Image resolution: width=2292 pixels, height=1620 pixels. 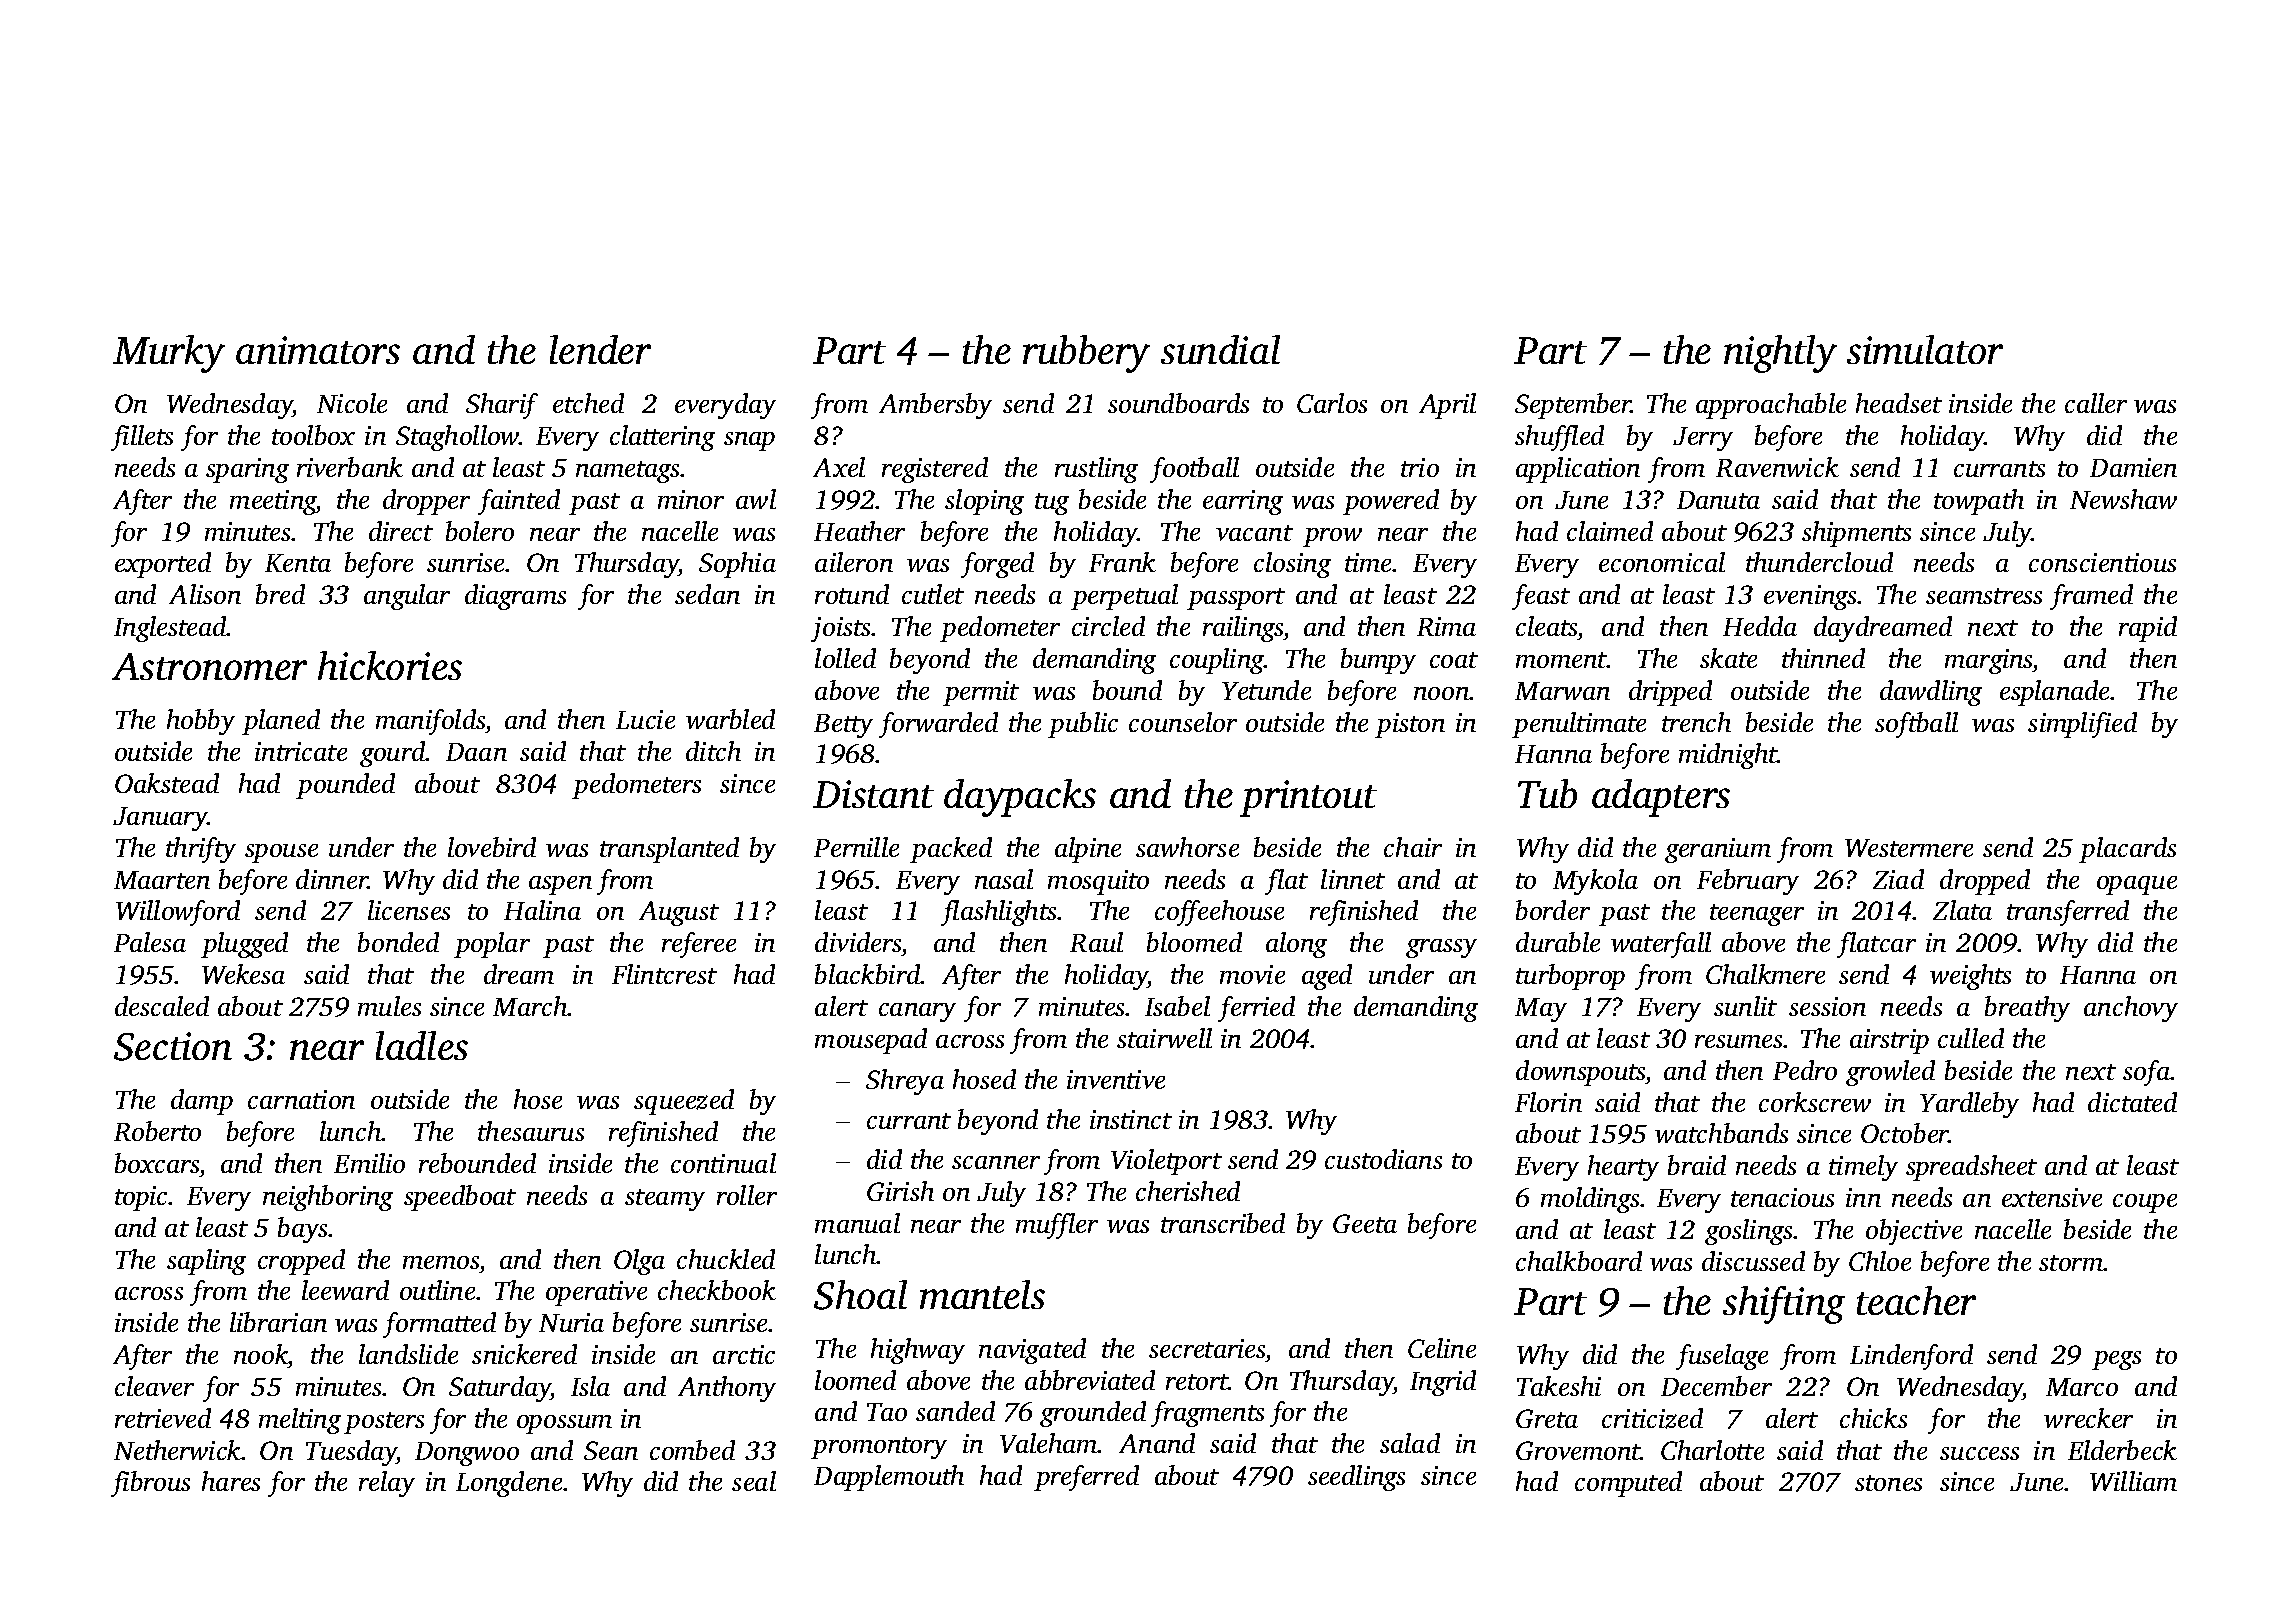 What do you see at coordinates (1116, 1079) in the image?
I see `inventive` at bounding box center [1116, 1079].
